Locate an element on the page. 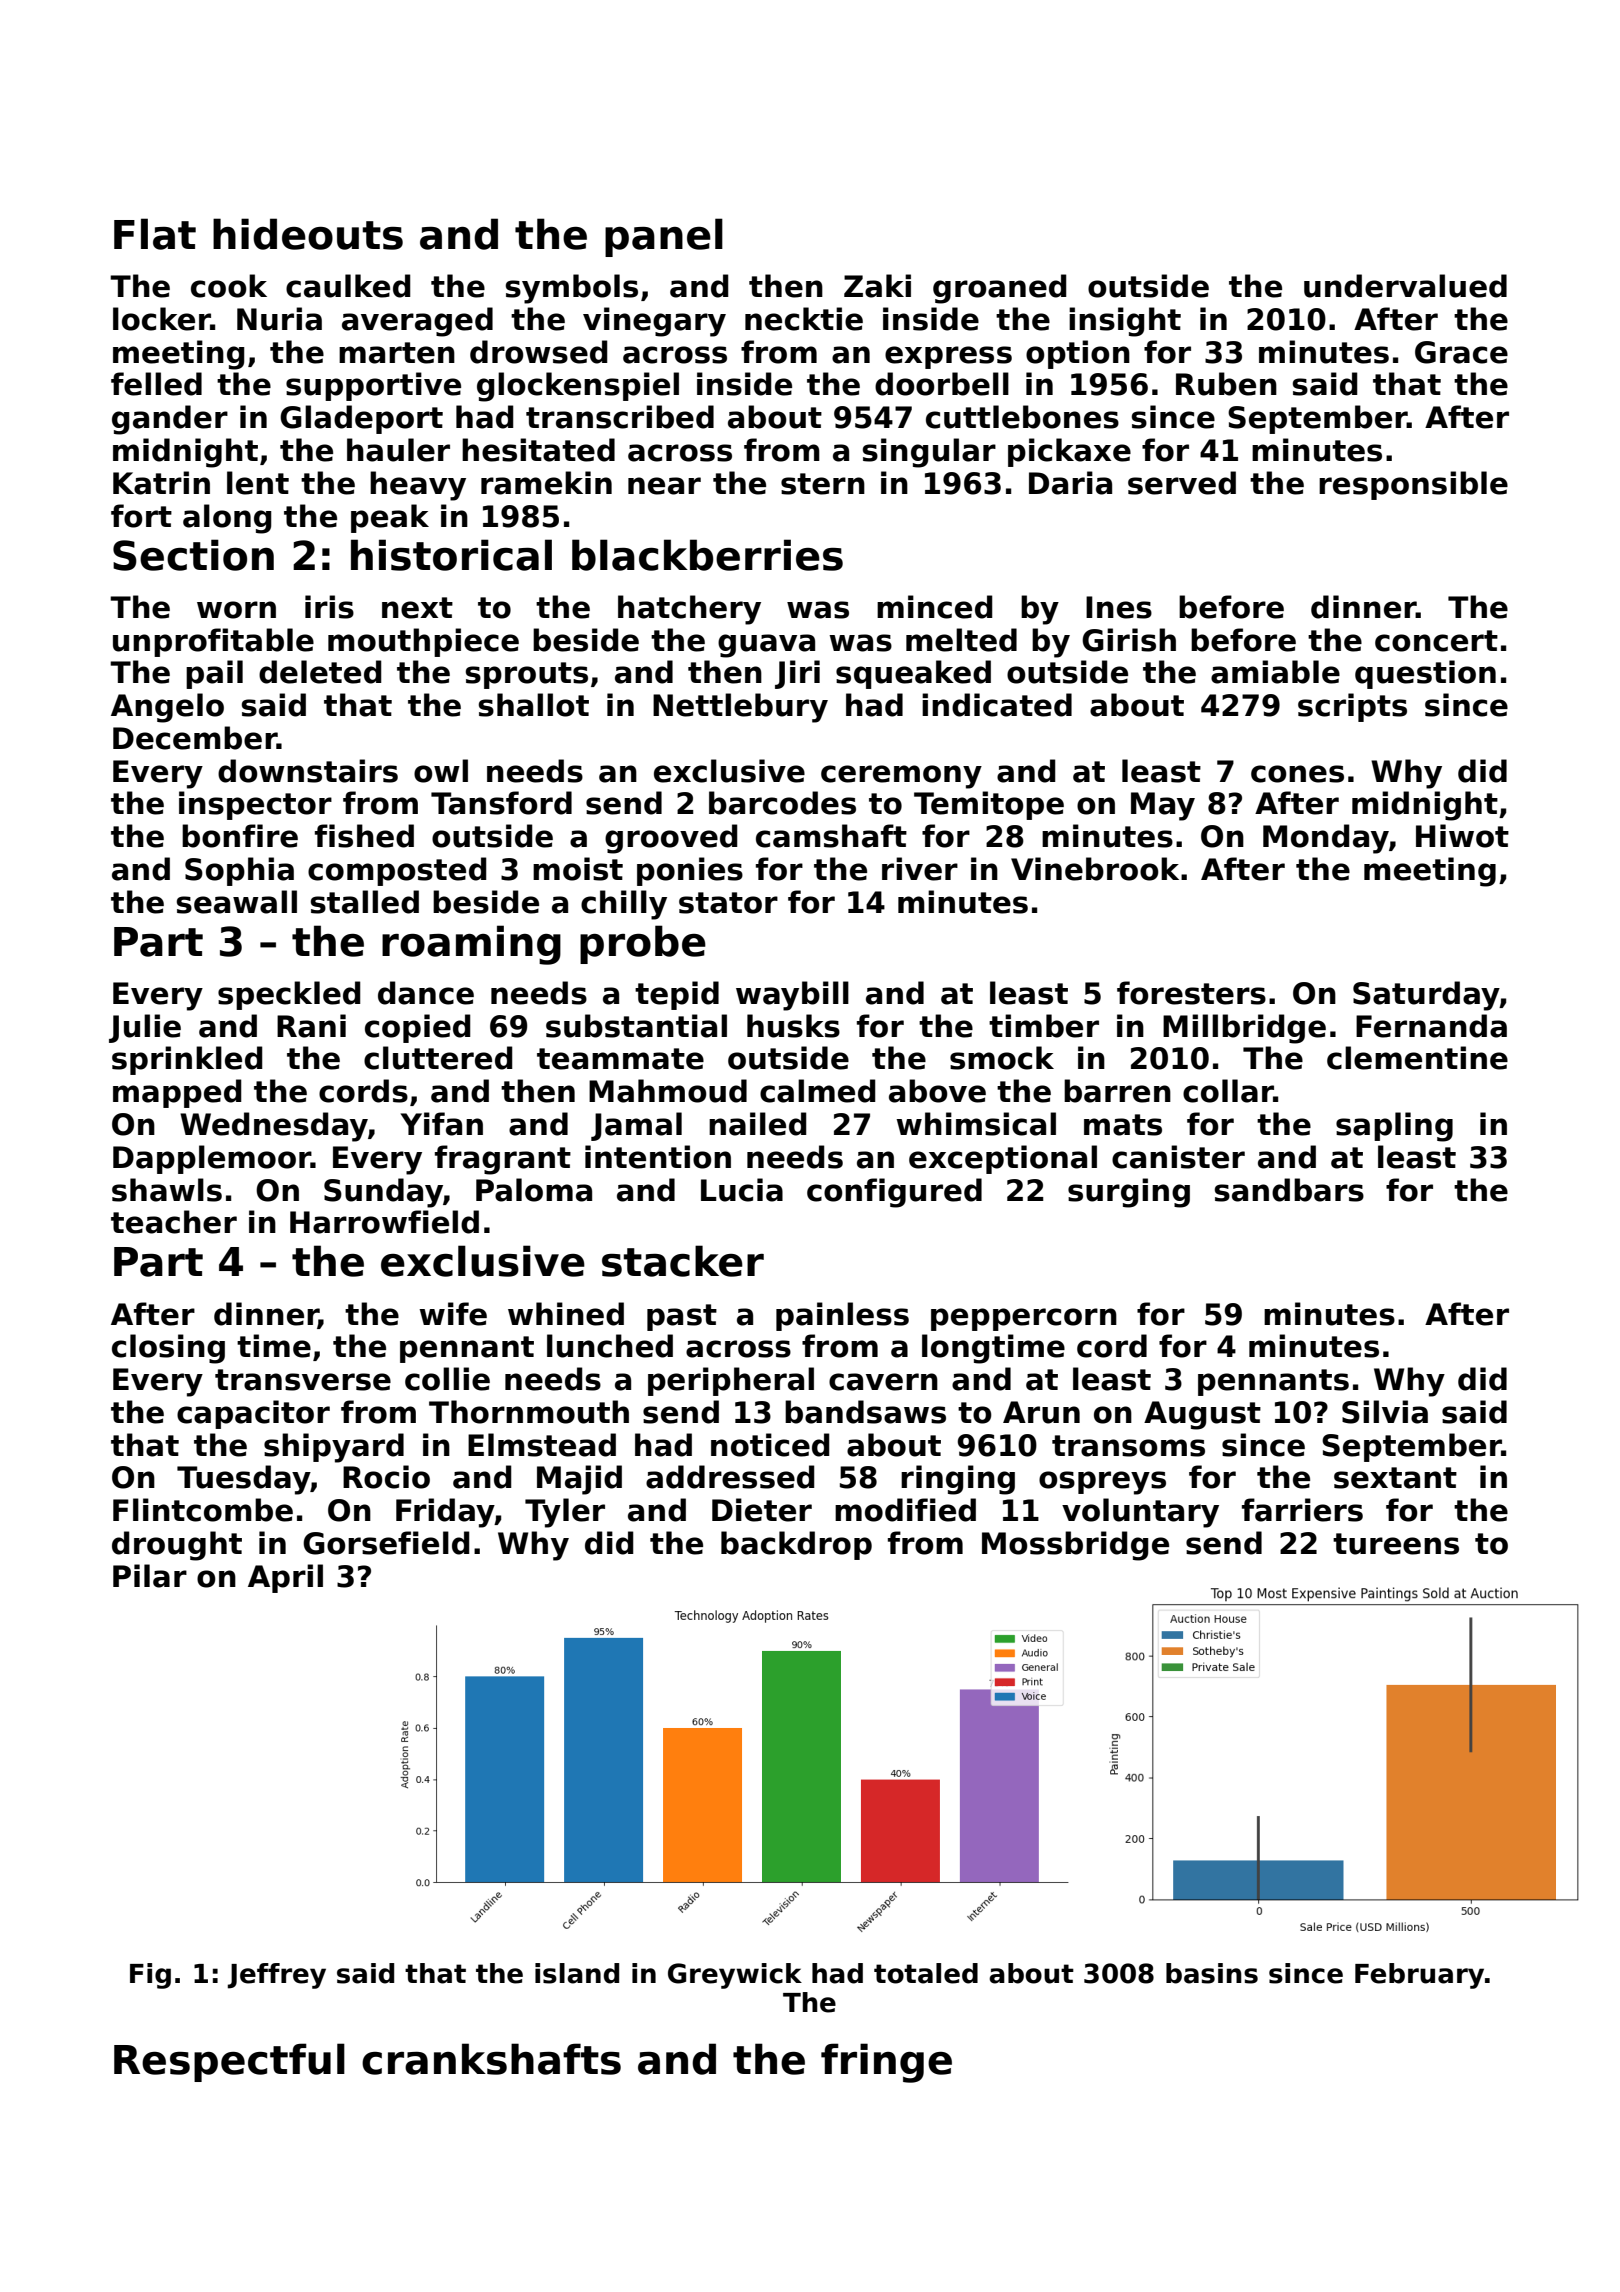  insight is located at coordinates (1125, 322).
